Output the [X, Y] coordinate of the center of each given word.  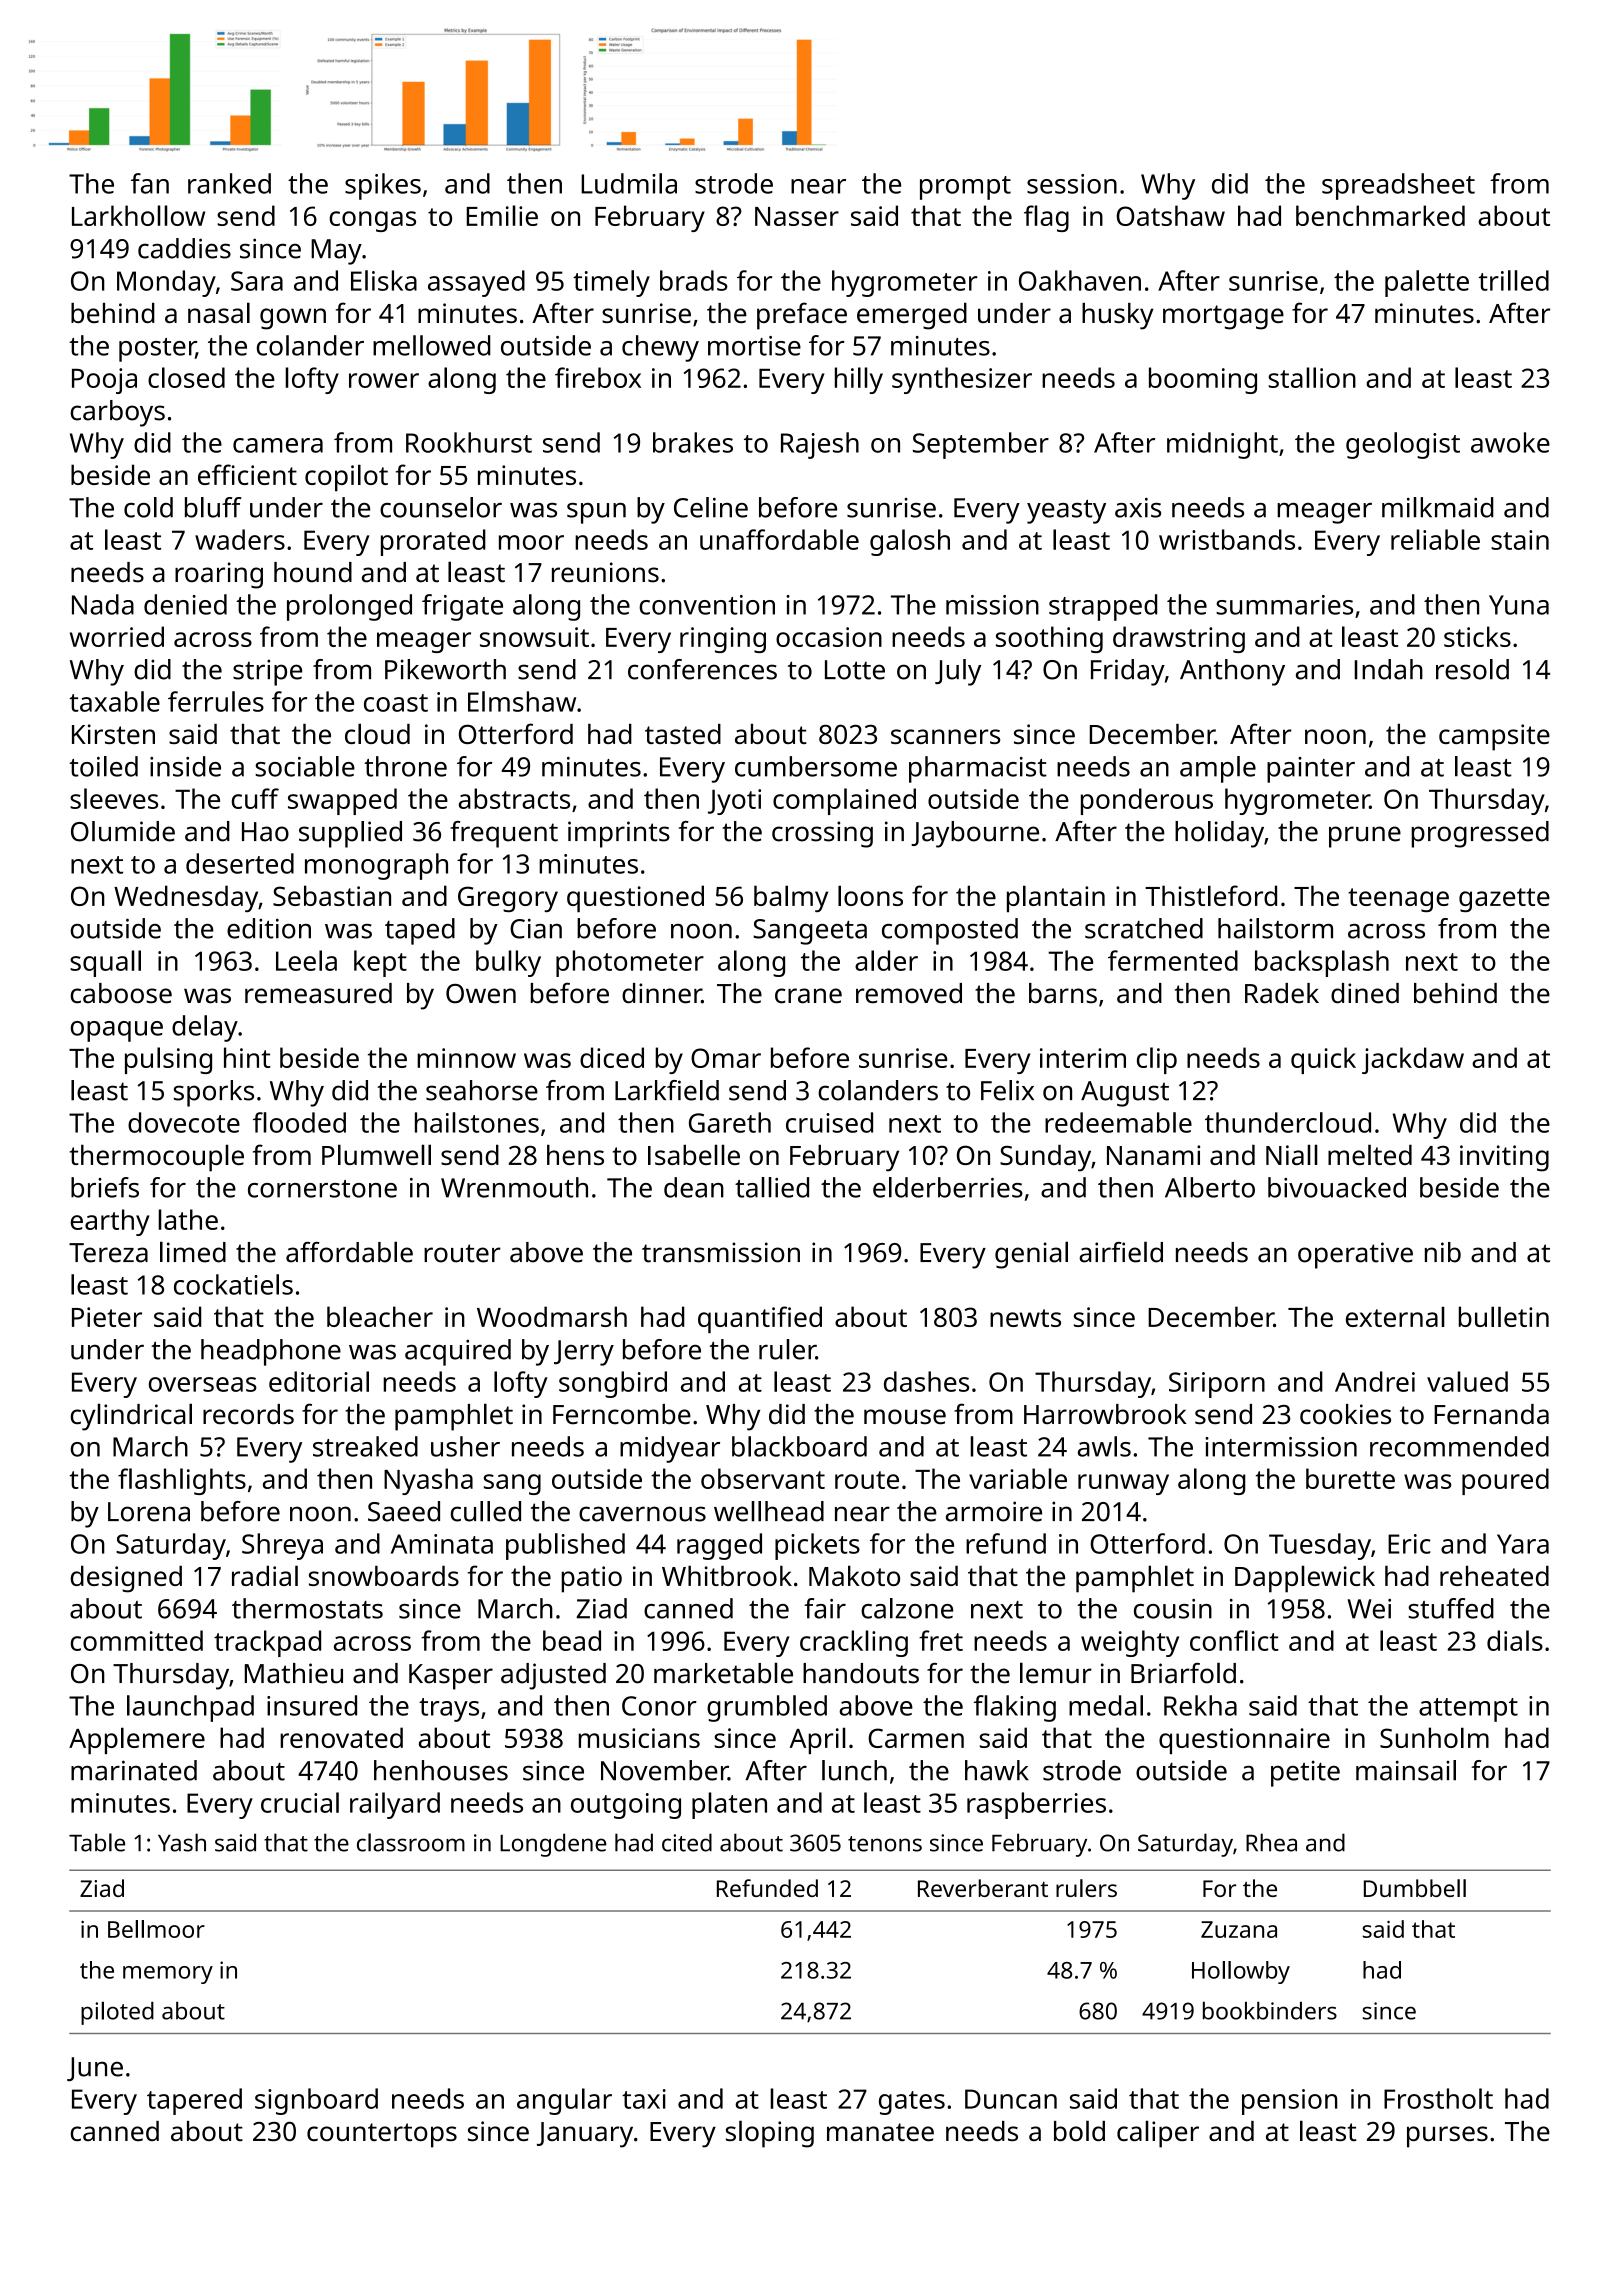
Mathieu [294, 1673]
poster [157, 350]
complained [844, 801]
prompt [965, 188]
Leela [306, 960]
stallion [1312, 377]
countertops [382, 2135]
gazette [1504, 900]
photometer [630, 963]
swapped [342, 801]
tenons [885, 1844]
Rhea [1271, 1842]
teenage [1398, 900]
